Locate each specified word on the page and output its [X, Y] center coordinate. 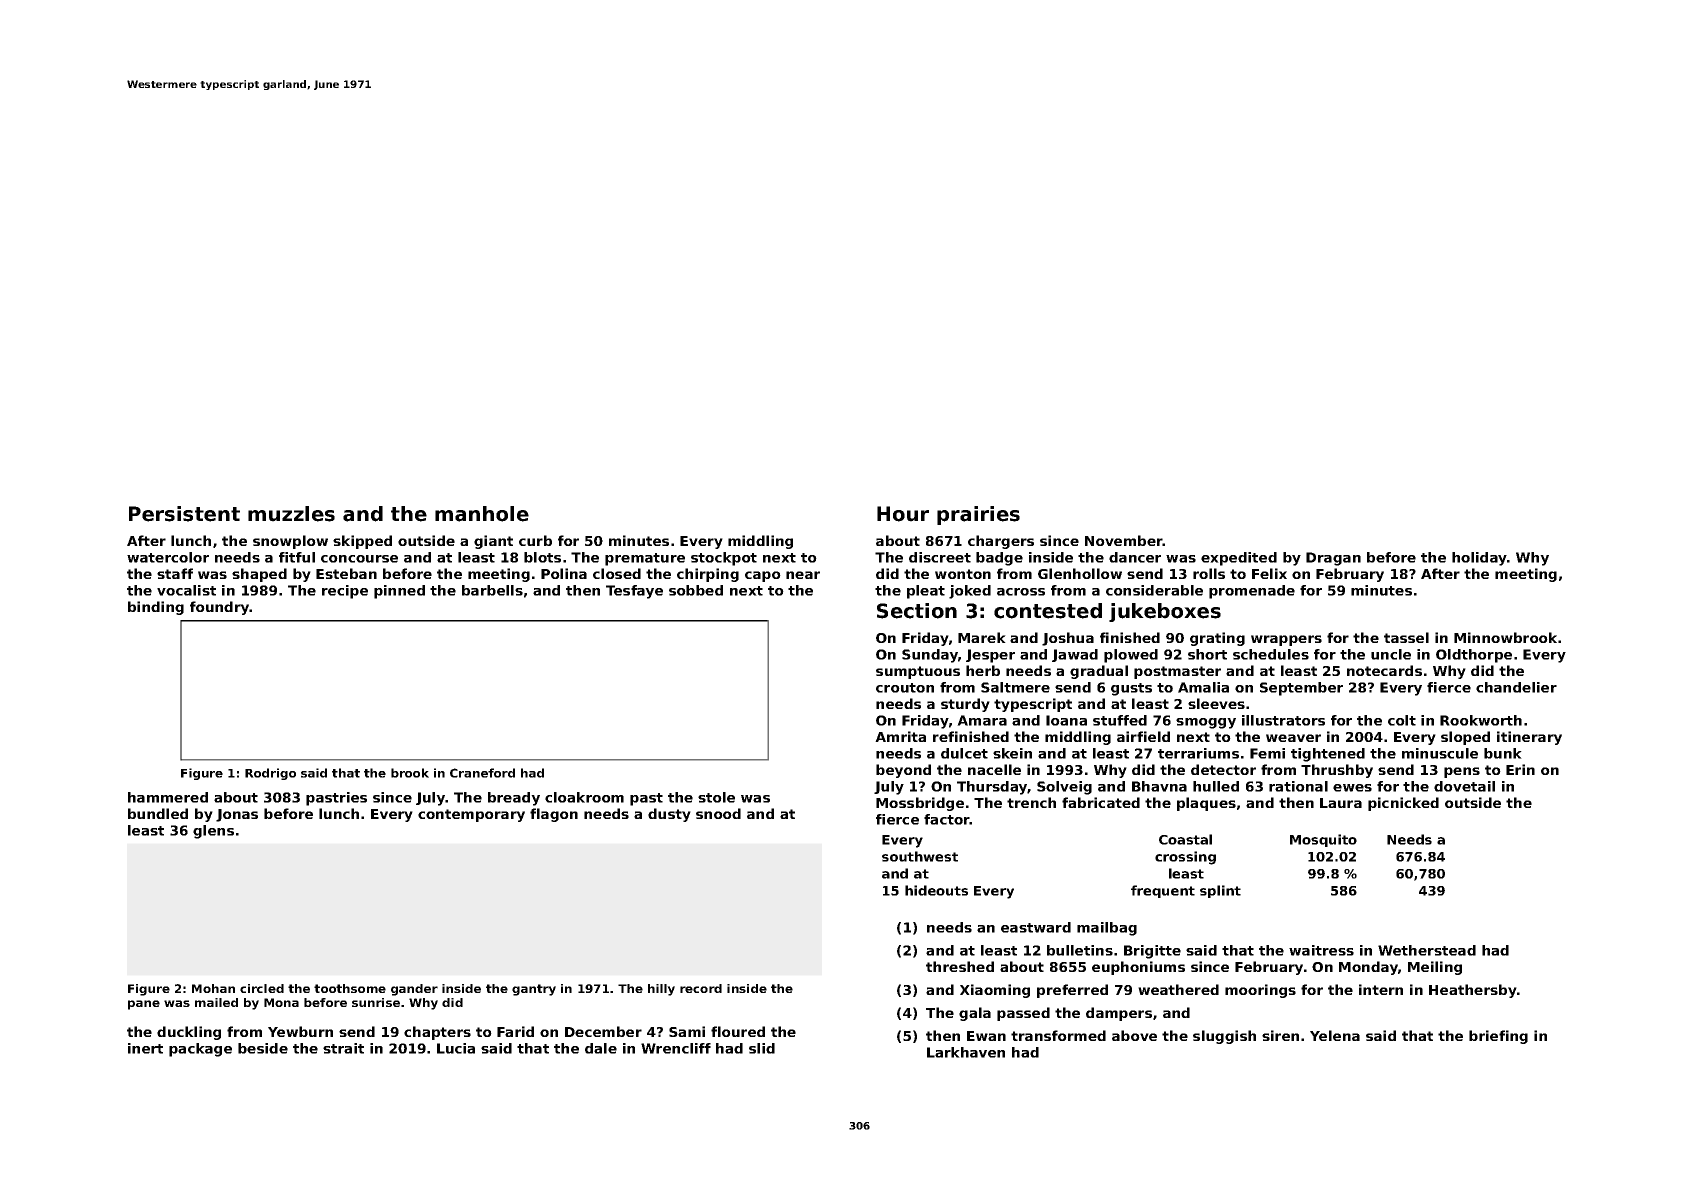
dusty [669, 815]
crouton [905, 688]
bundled [158, 813]
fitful [297, 557]
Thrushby [1337, 771]
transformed [1058, 1035]
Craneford [482, 773]
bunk [1503, 753]
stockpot [724, 559]
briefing [1498, 1037]
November [1124, 540]
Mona [281, 1002]
